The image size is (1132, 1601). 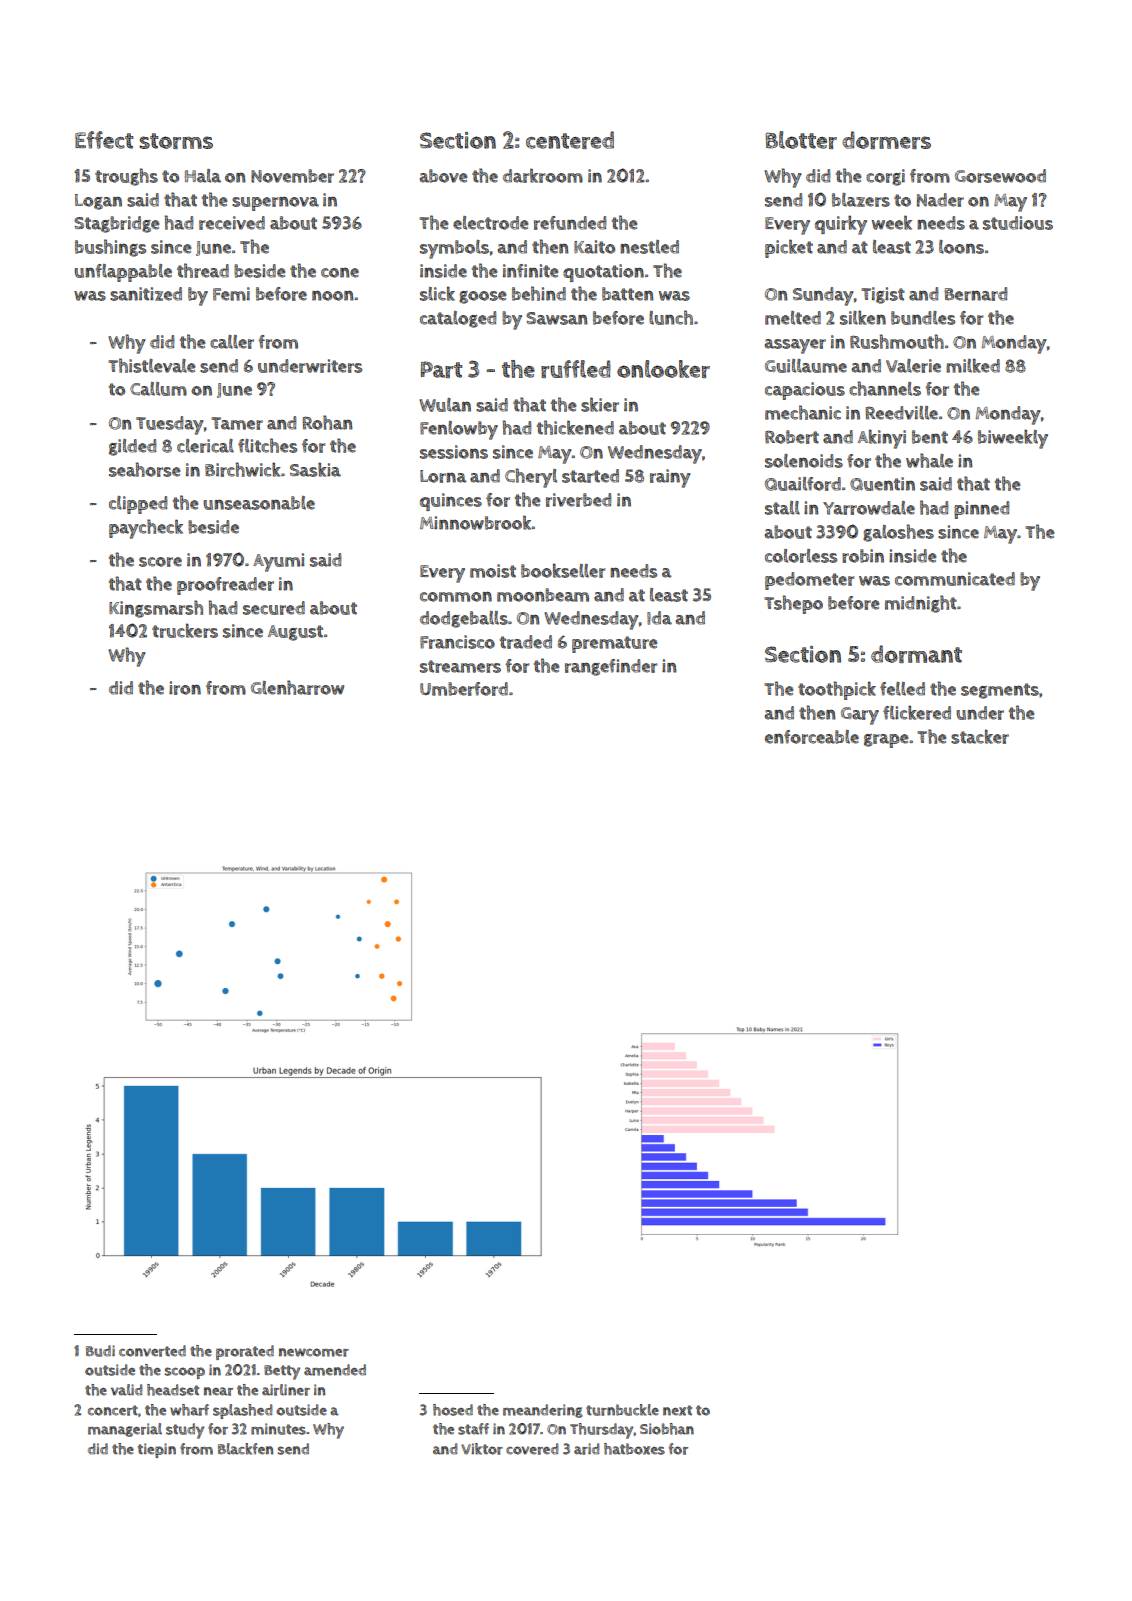 What do you see at coordinates (677, 1410) in the screenshot?
I see `next` at bounding box center [677, 1410].
